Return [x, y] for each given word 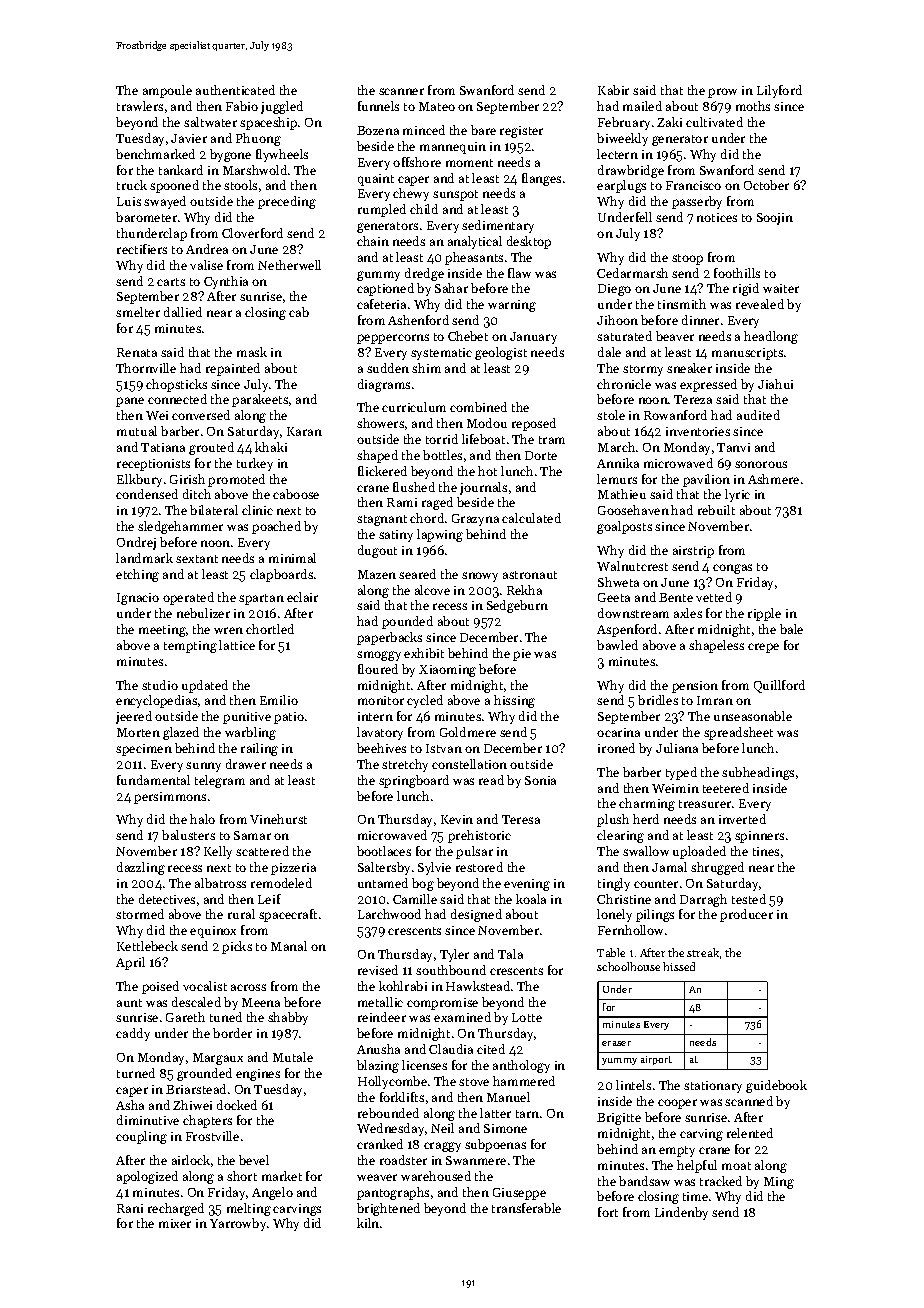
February [624, 123]
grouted [211, 448]
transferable [526, 1208]
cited [491, 1049]
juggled [282, 107]
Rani [130, 1208]
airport [656, 1060]
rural [241, 914]
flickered [382, 471]
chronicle [624, 384]
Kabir [613, 90]
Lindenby [681, 1213]
